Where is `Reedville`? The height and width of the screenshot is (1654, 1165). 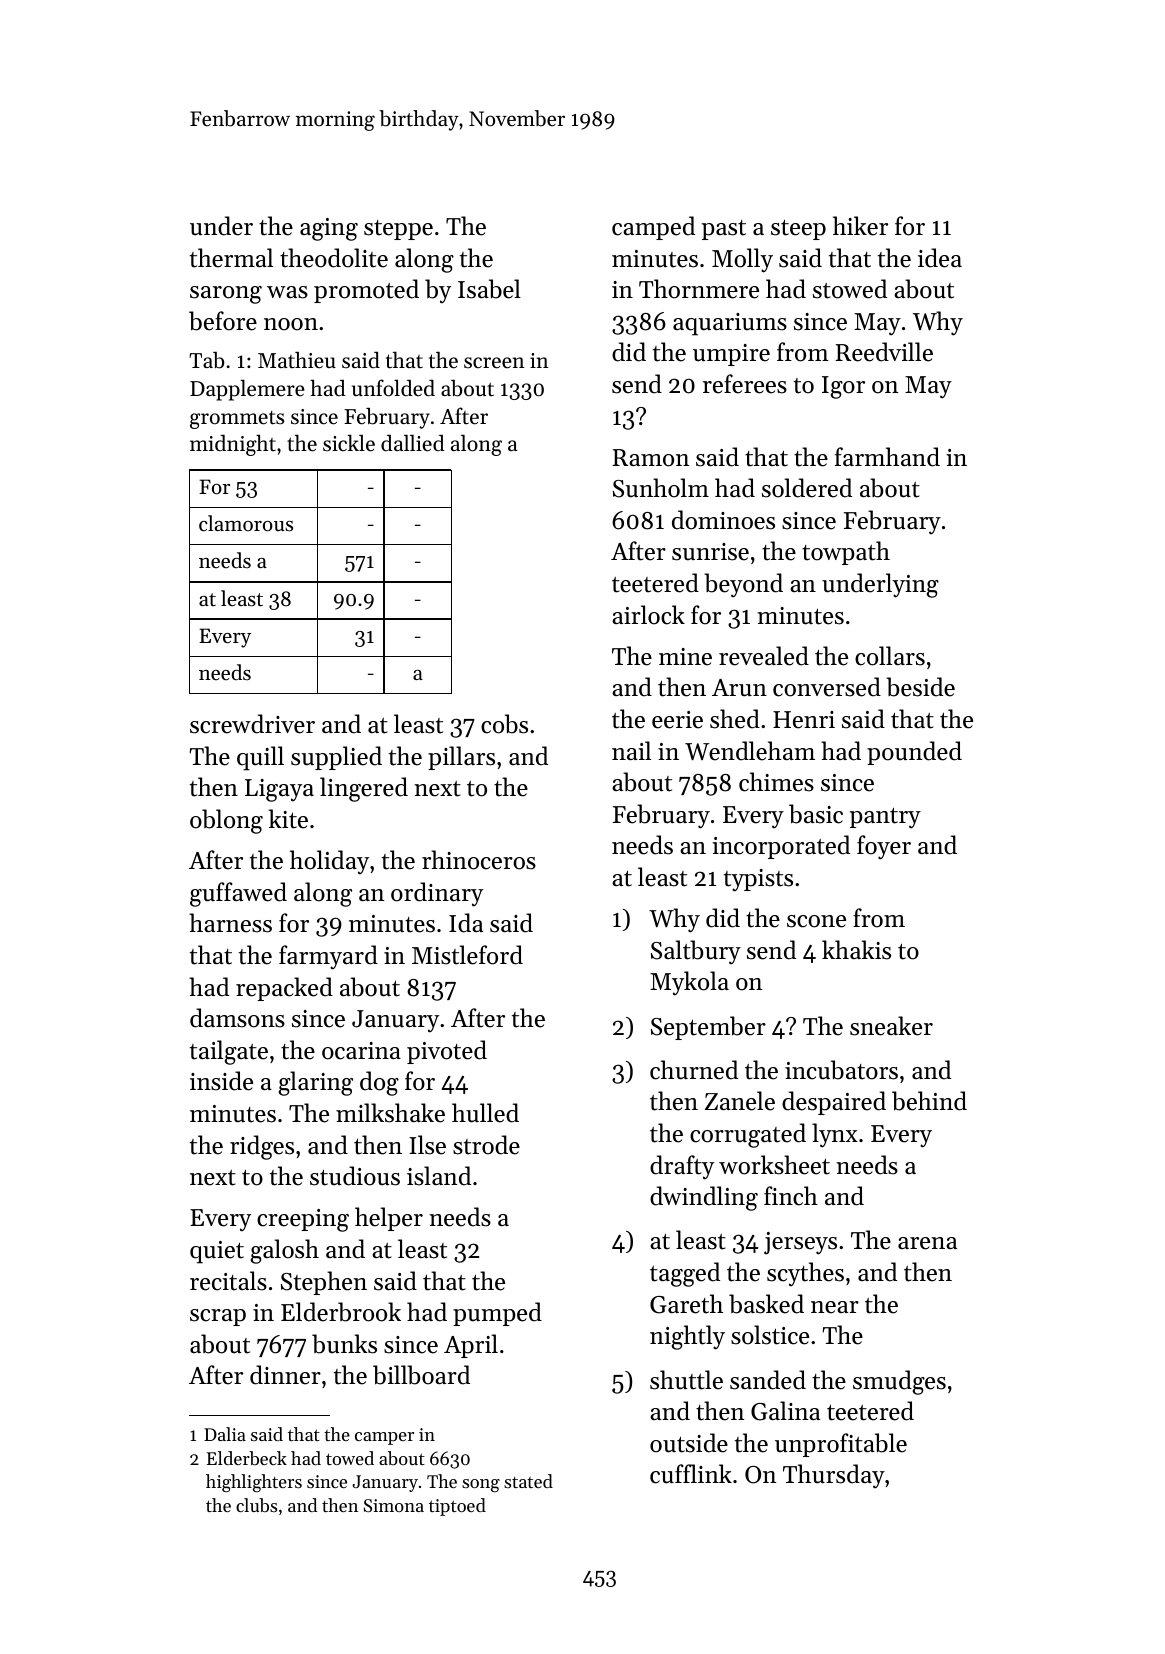 Reedville is located at coordinates (884, 352).
